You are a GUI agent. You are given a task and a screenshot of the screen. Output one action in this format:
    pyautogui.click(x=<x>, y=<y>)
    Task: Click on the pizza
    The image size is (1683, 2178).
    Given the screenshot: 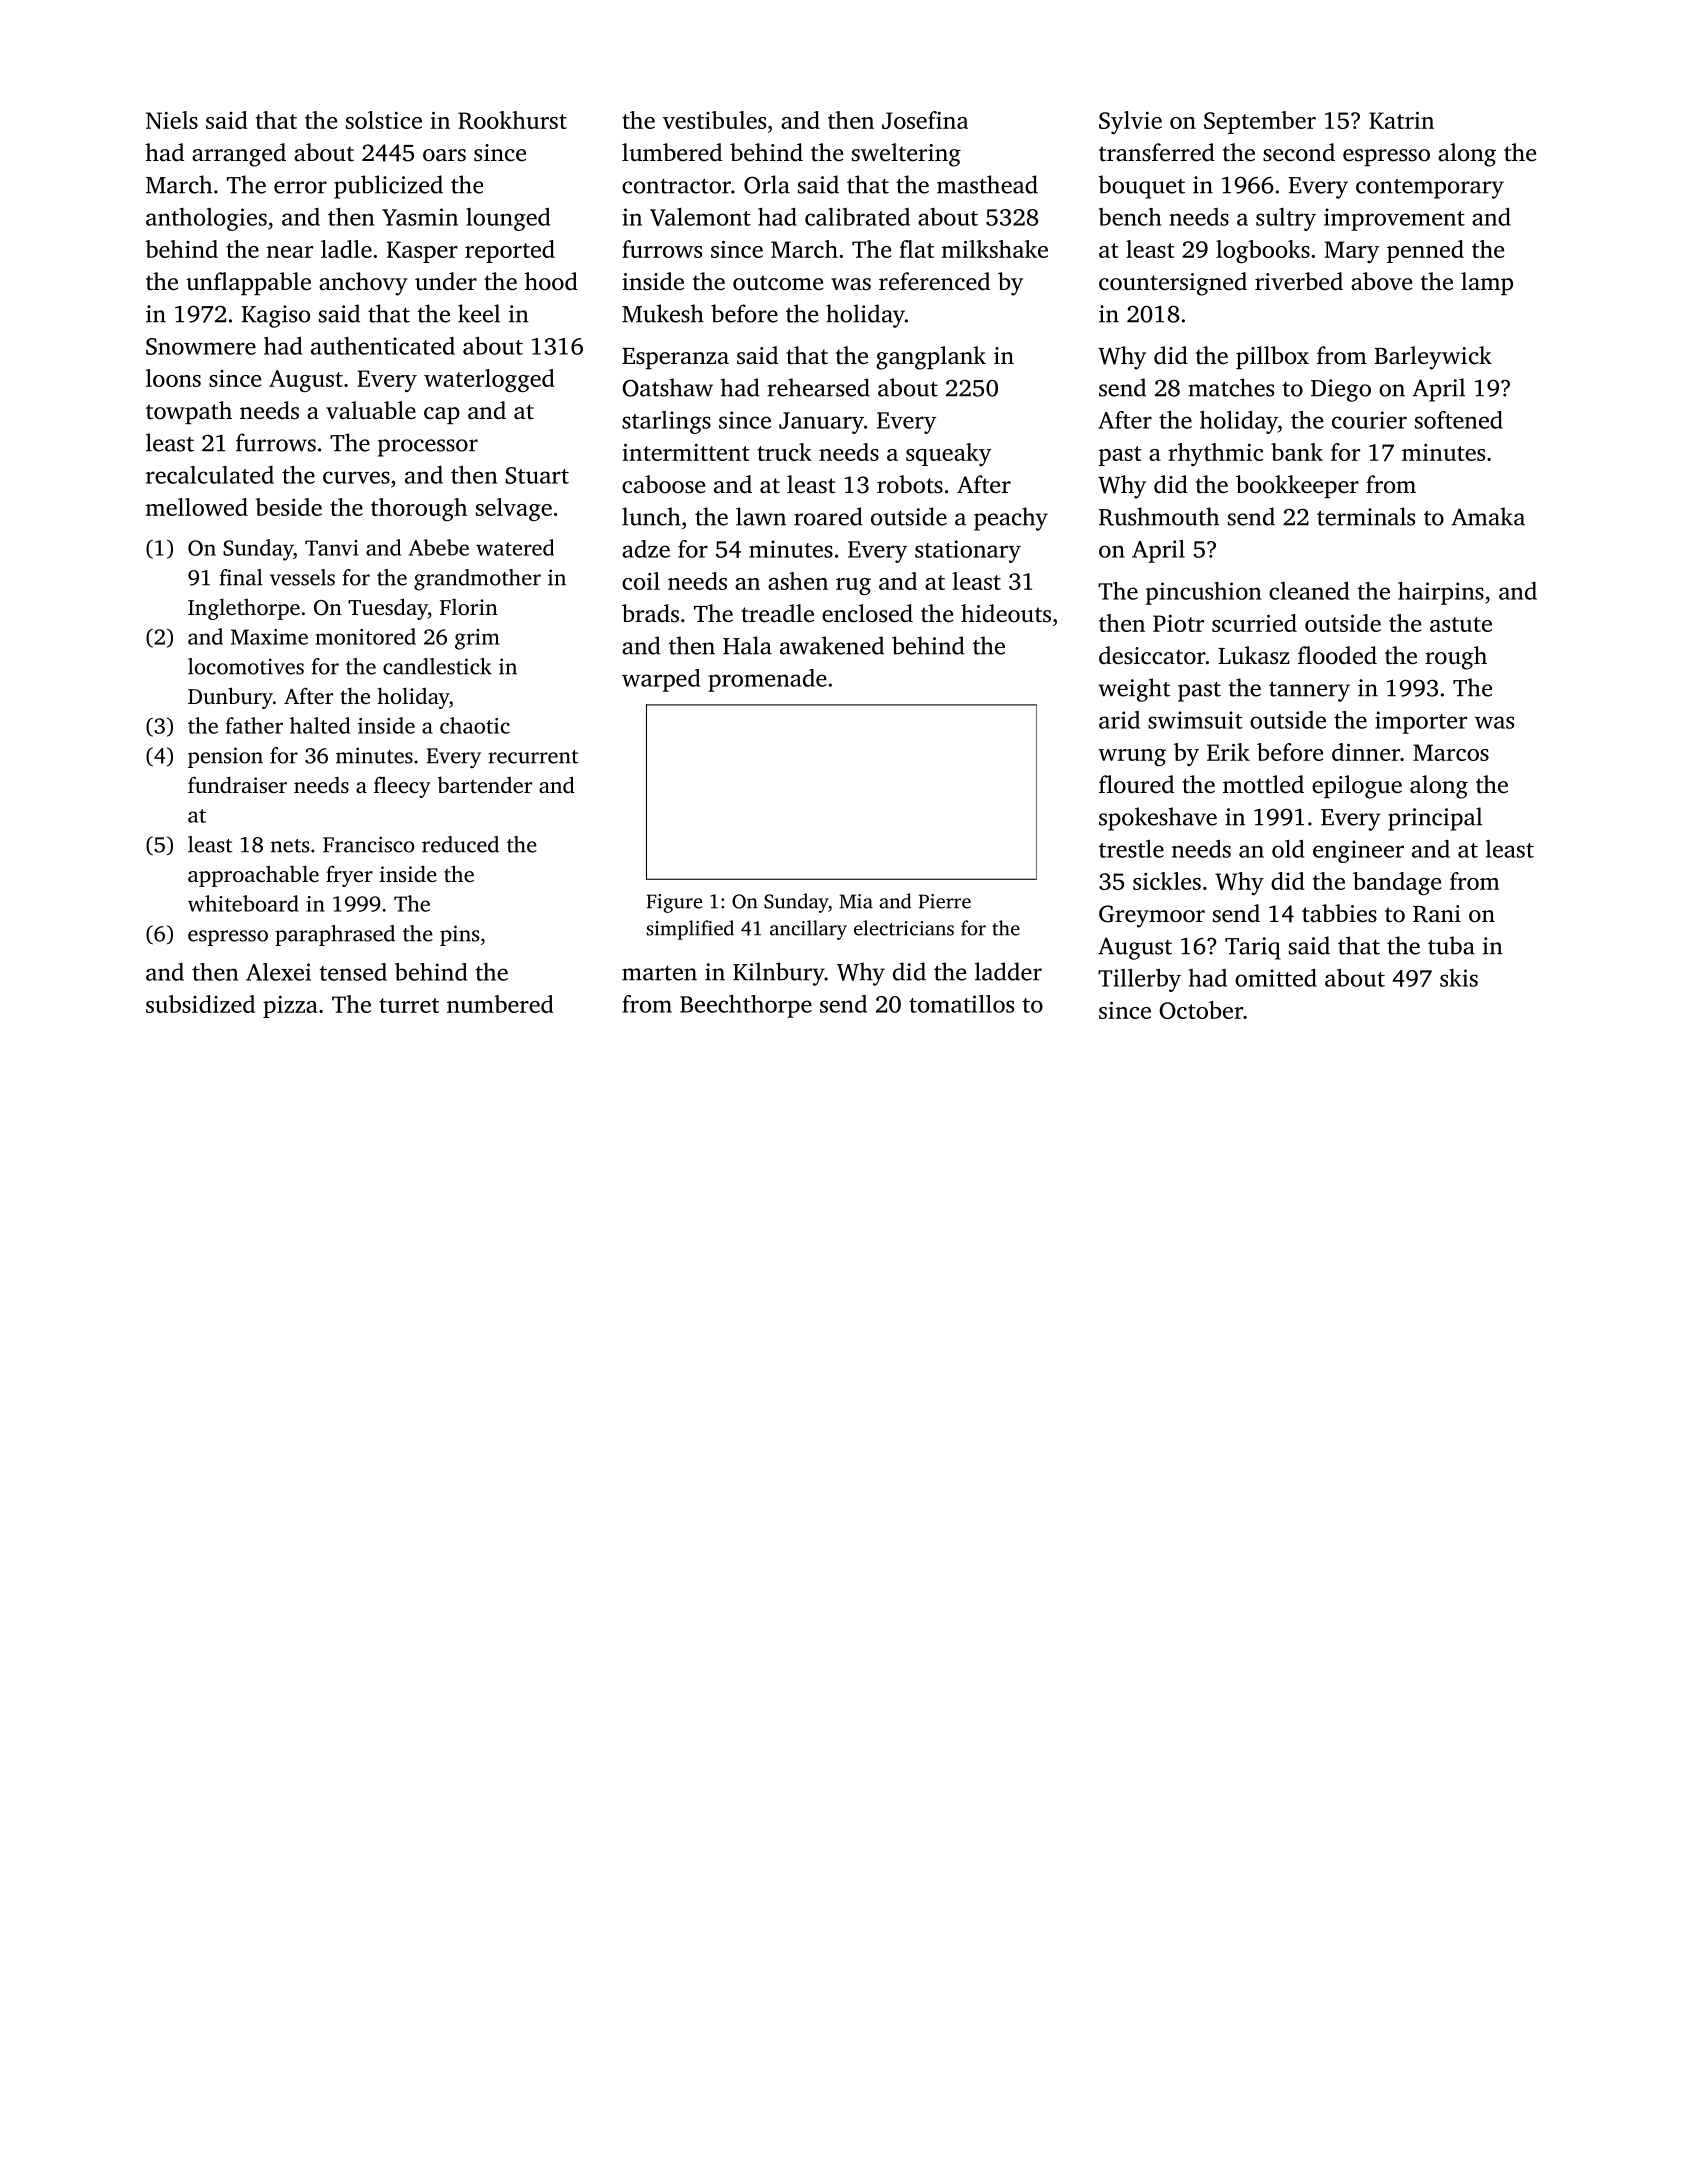 What is the action you would take?
    pyautogui.click(x=290, y=1007)
